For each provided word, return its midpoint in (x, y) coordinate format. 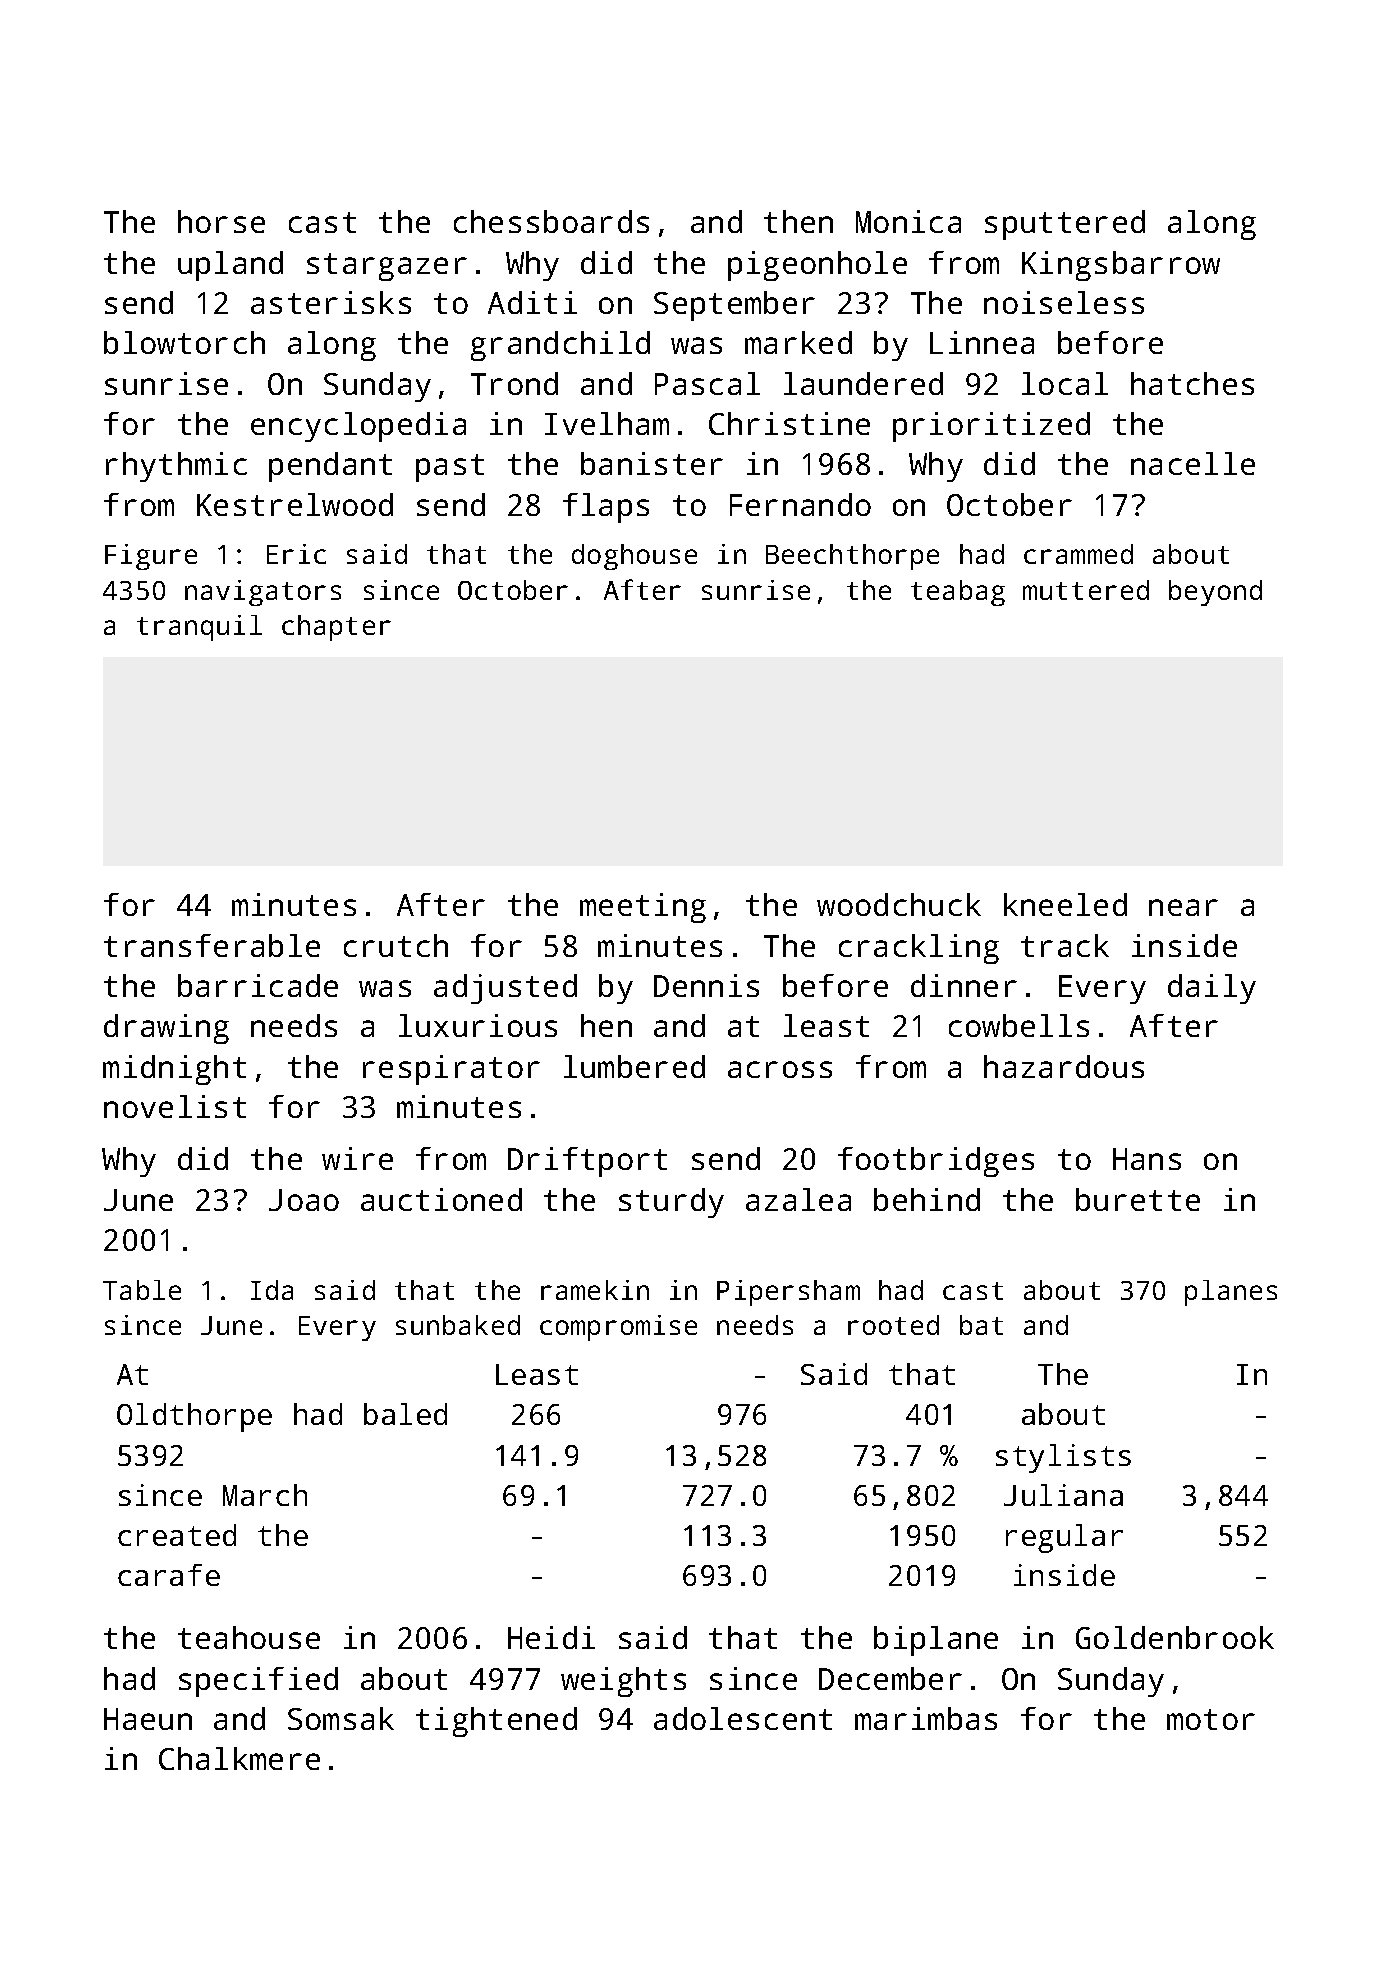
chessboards (551, 221)
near (1183, 907)
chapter (336, 628)
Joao (304, 1200)
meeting (643, 908)
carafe (169, 1575)
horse (221, 221)
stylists (1063, 1458)
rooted (893, 1325)
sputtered (1065, 225)
